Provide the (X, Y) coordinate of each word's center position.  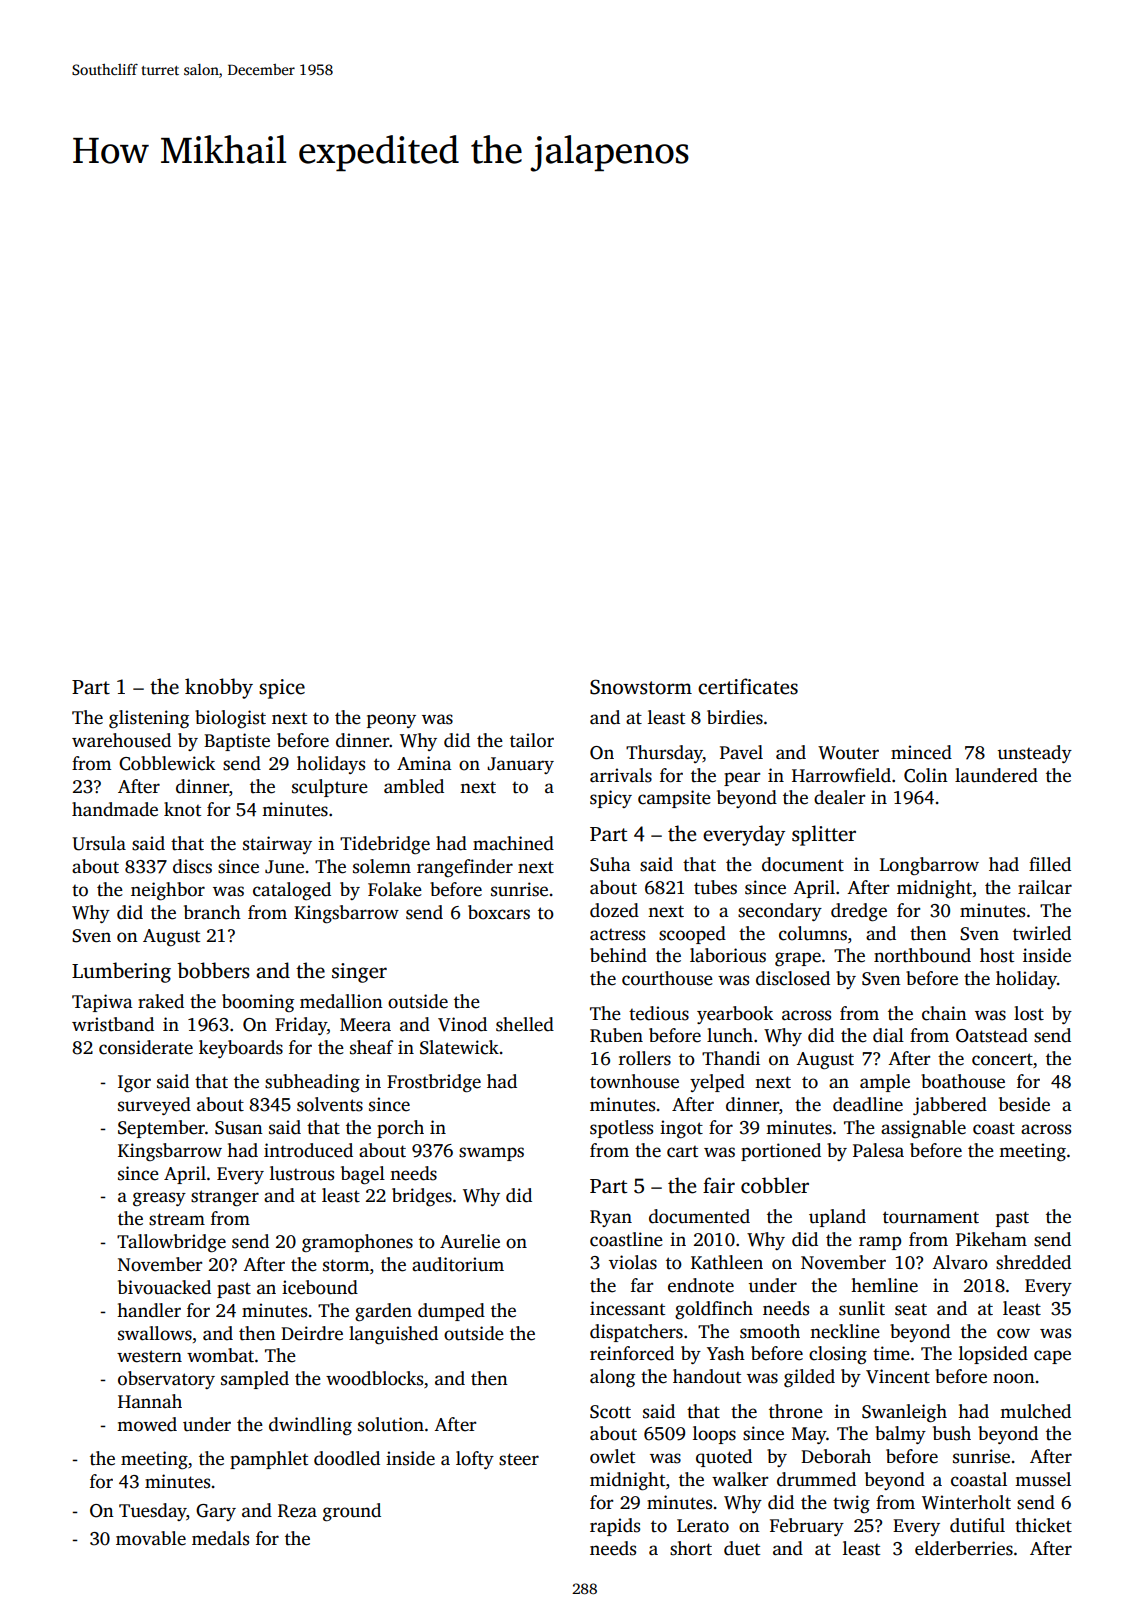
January (520, 765)
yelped (717, 1083)
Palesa (878, 1150)
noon (1014, 1378)
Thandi (731, 1058)
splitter (824, 835)
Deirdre (312, 1333)
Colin (926, 775)
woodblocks (374, 1378)
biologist (230, 719)
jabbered (950, 1106)
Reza (297, 1511)
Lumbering (121, 972)
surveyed (154, 1106)
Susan (239, 1128)
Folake (395, 889)
